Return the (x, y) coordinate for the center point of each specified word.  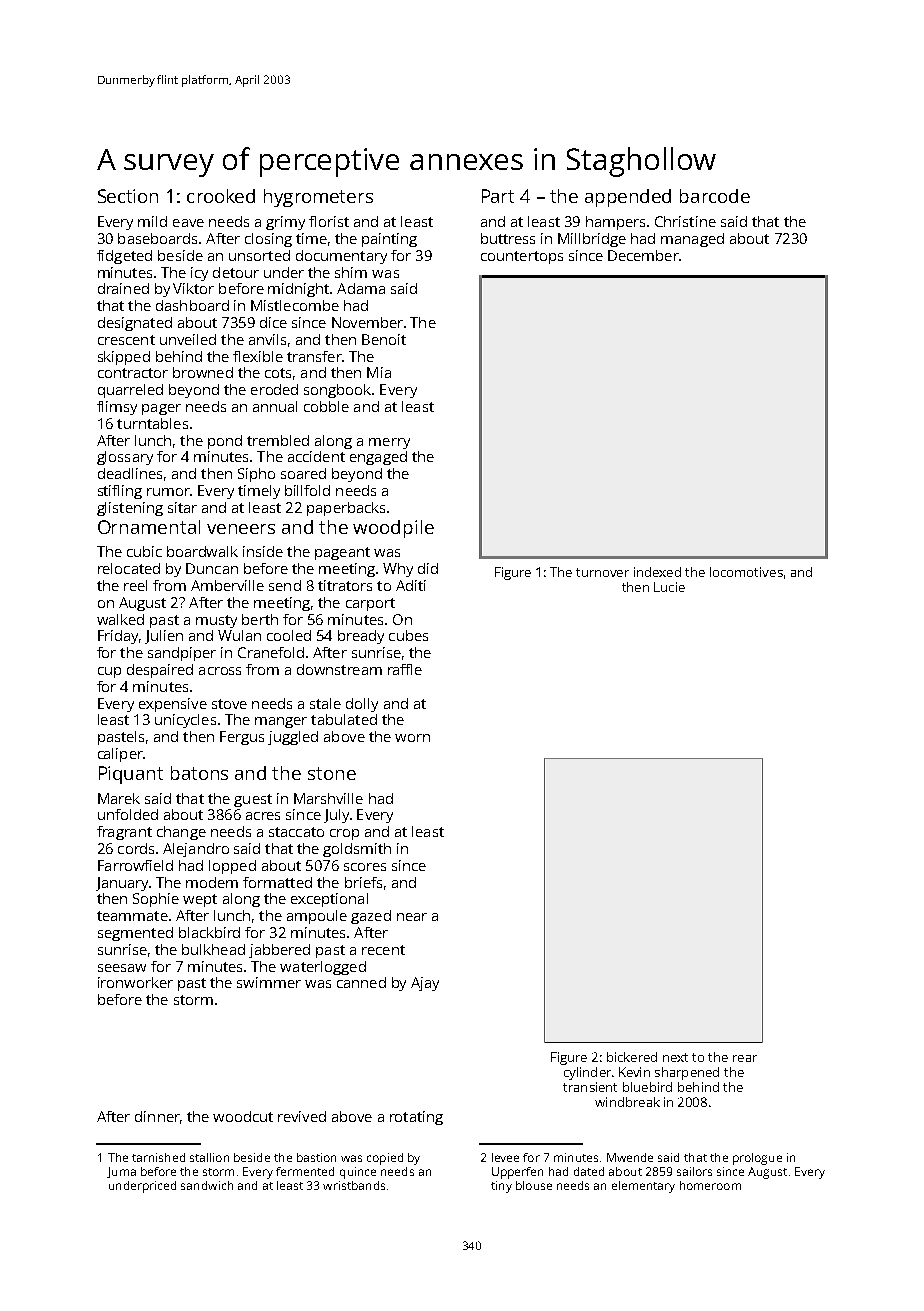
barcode (715, 196)
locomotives (746, 572)
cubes (408, 635)
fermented (305, 1171)
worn (412, 738)
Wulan (239, 635)
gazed (371, 917)
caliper (120, 755)
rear (745, 1058)
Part (498, 196)
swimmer (269, 982)
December (643, 255)
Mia (379, 372)
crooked (221, 196)
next (675, 1057)
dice (273, 322)
